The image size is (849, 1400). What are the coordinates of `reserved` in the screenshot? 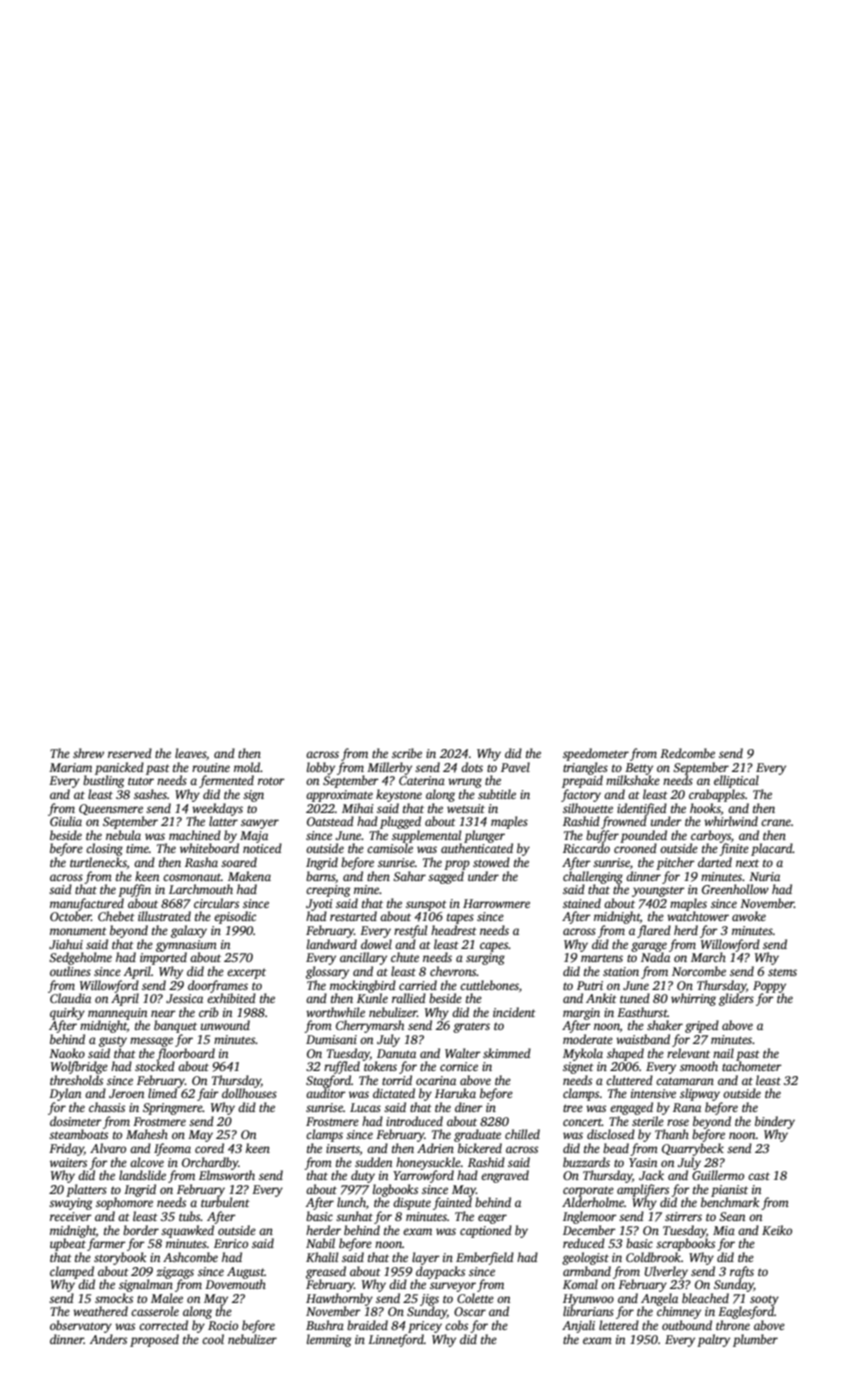 It's located at (130, 753).
